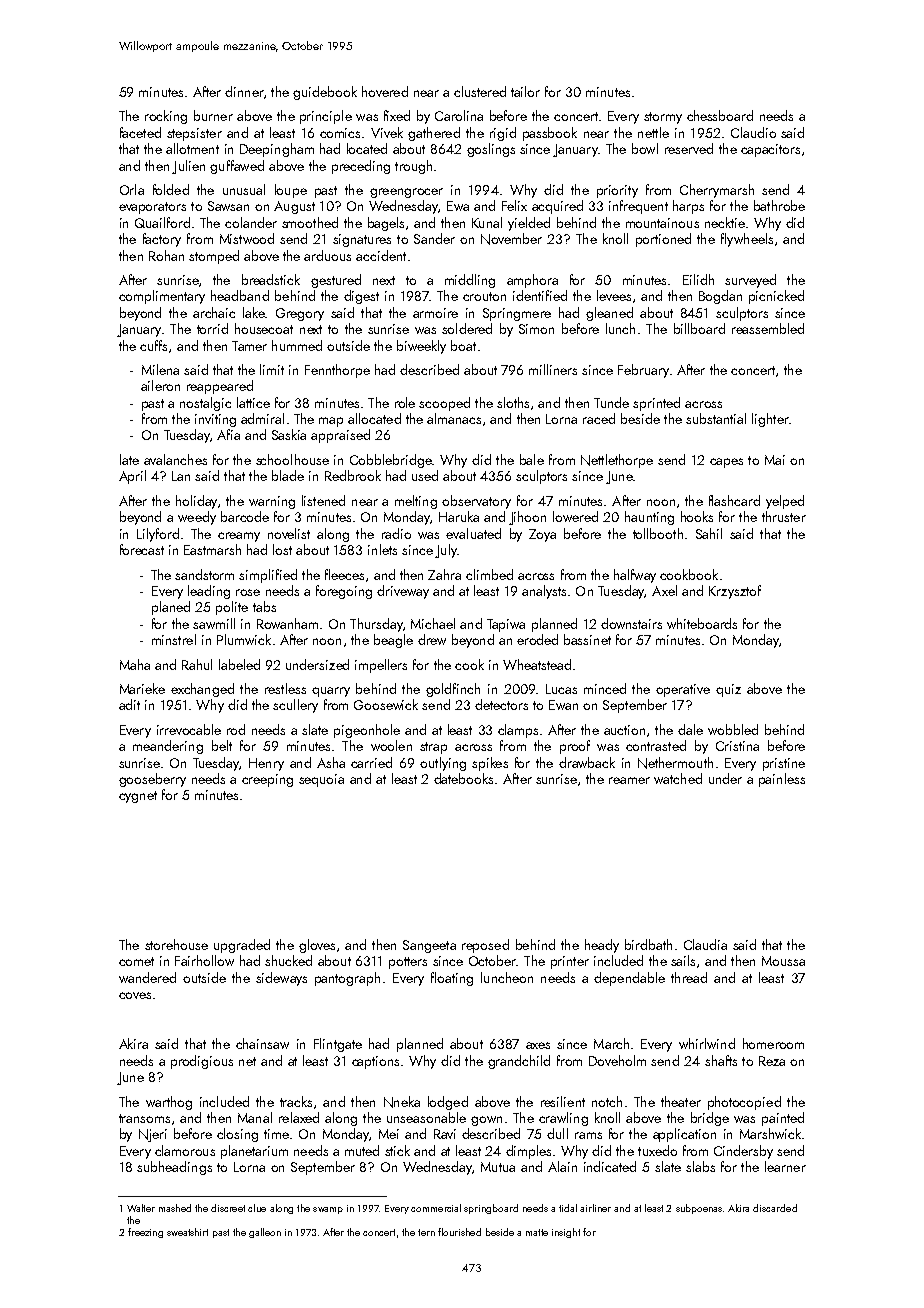 This document has height=1308, width=924. What do you see at coordinates (782, 780) in the document?
I see `painless` at bounding box center [782, 780].
